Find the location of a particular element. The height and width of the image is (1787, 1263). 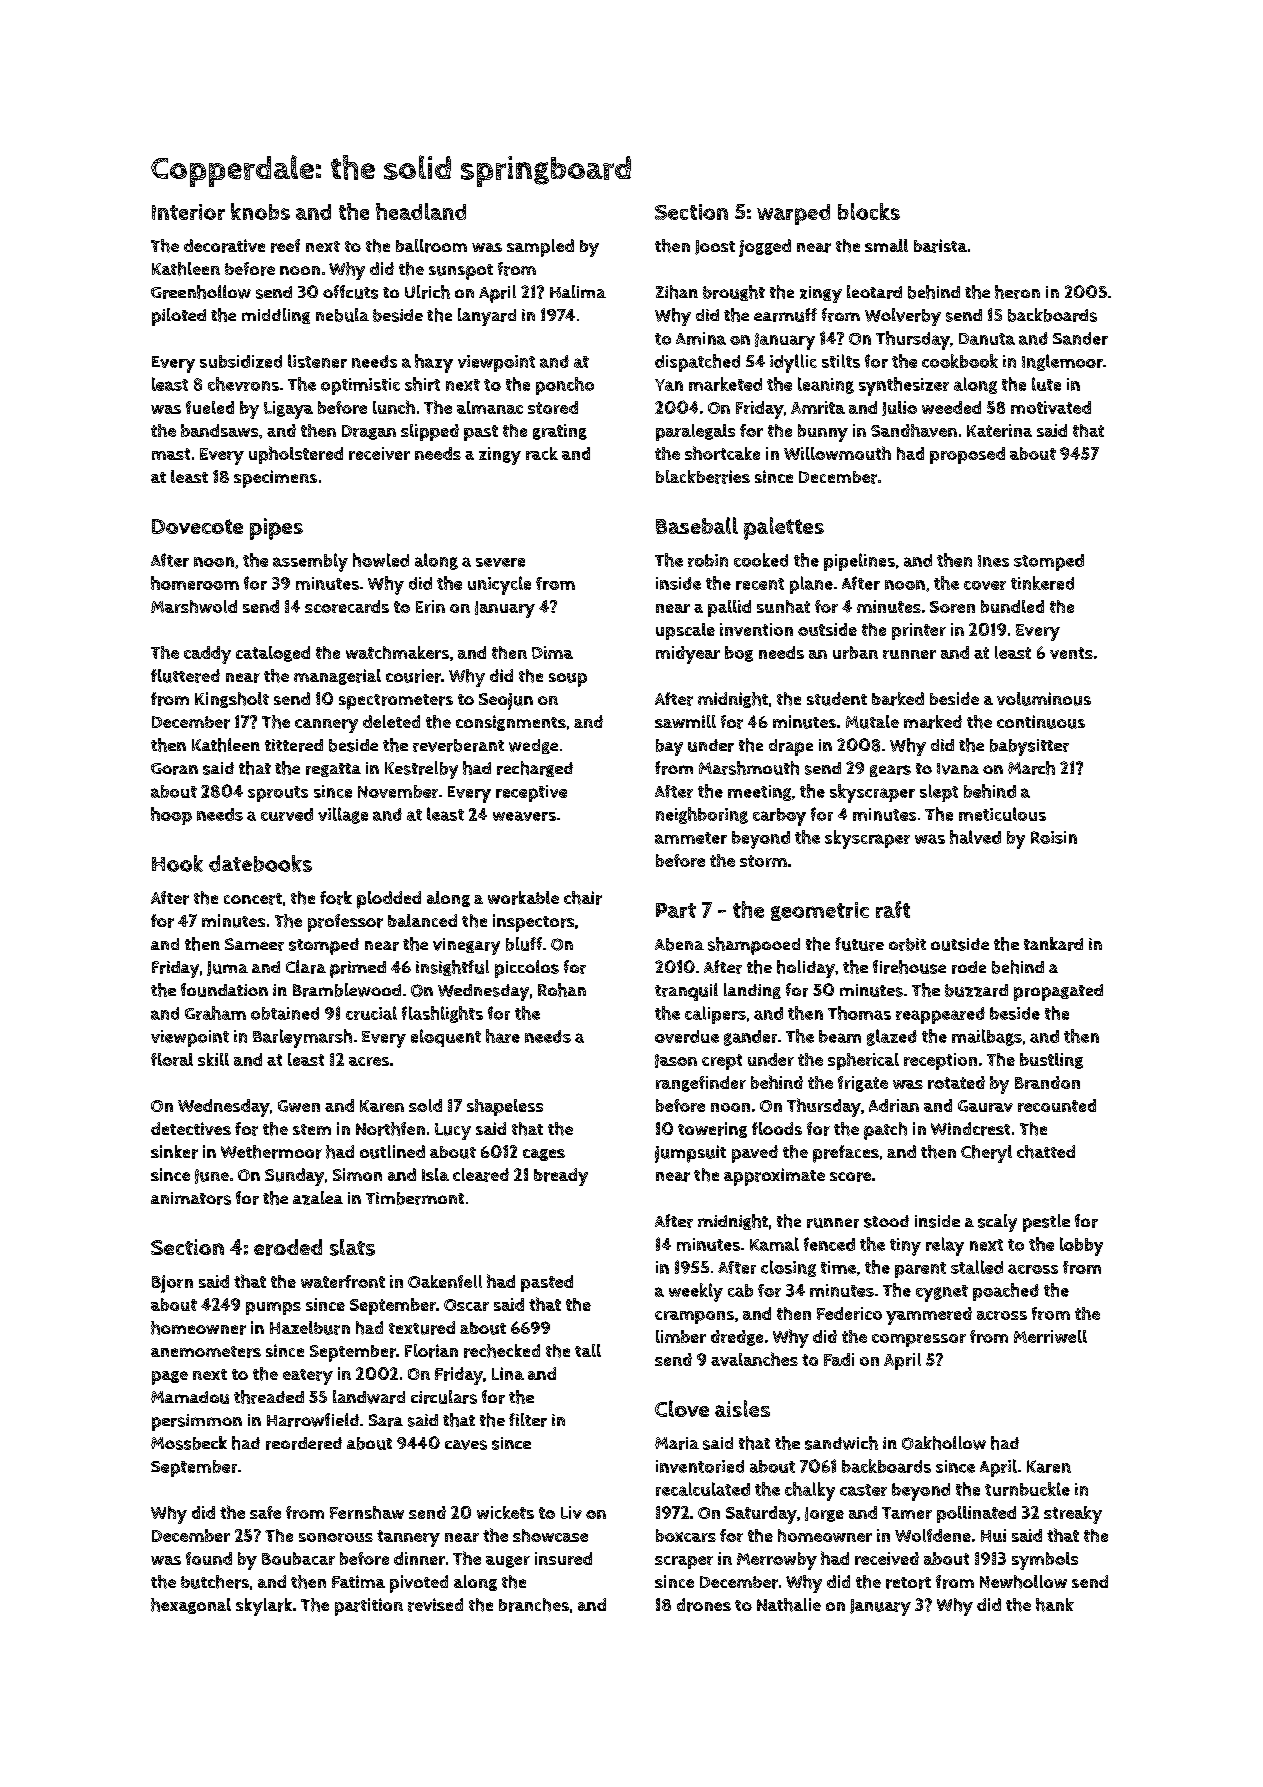

Abena is located at coordinates (679, 944).
